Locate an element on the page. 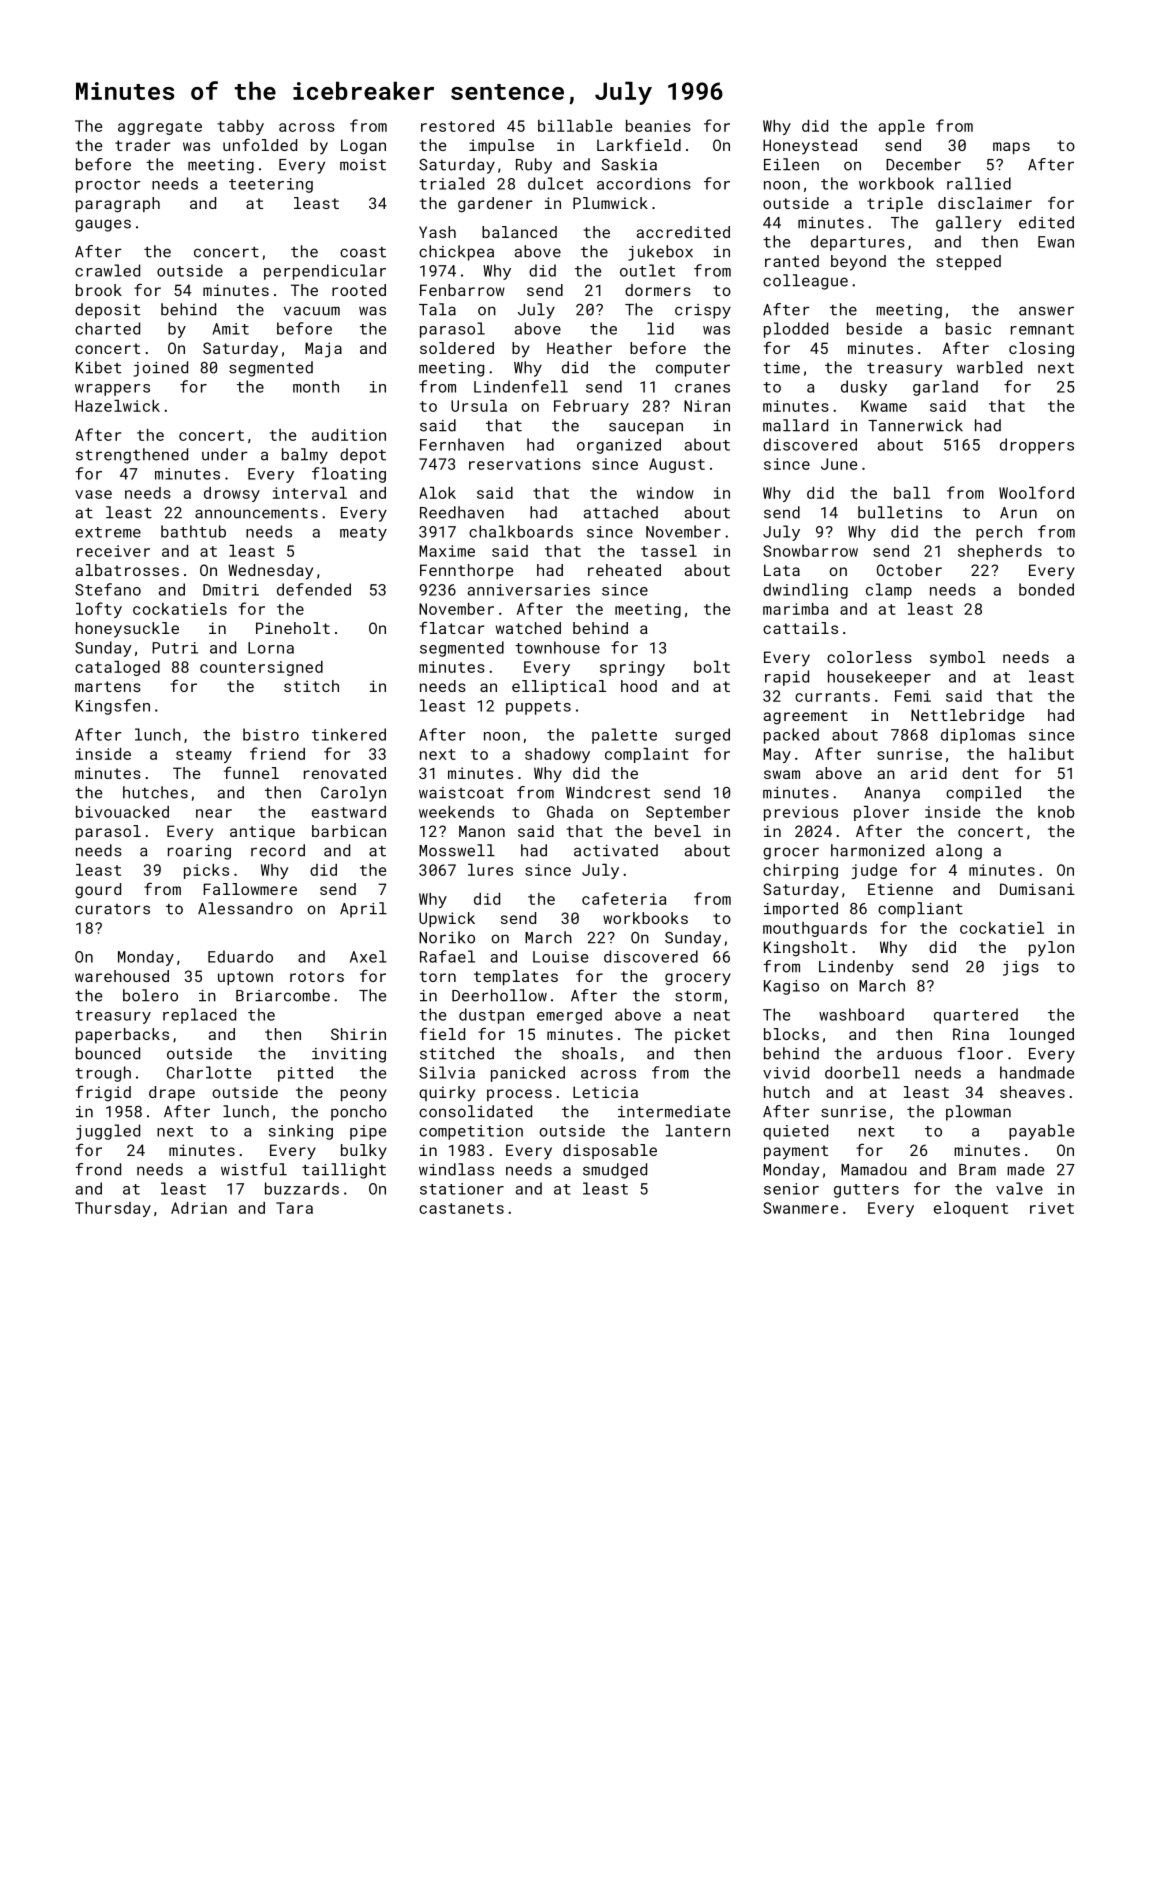  blocks is located at coordinates (791, 1034).
